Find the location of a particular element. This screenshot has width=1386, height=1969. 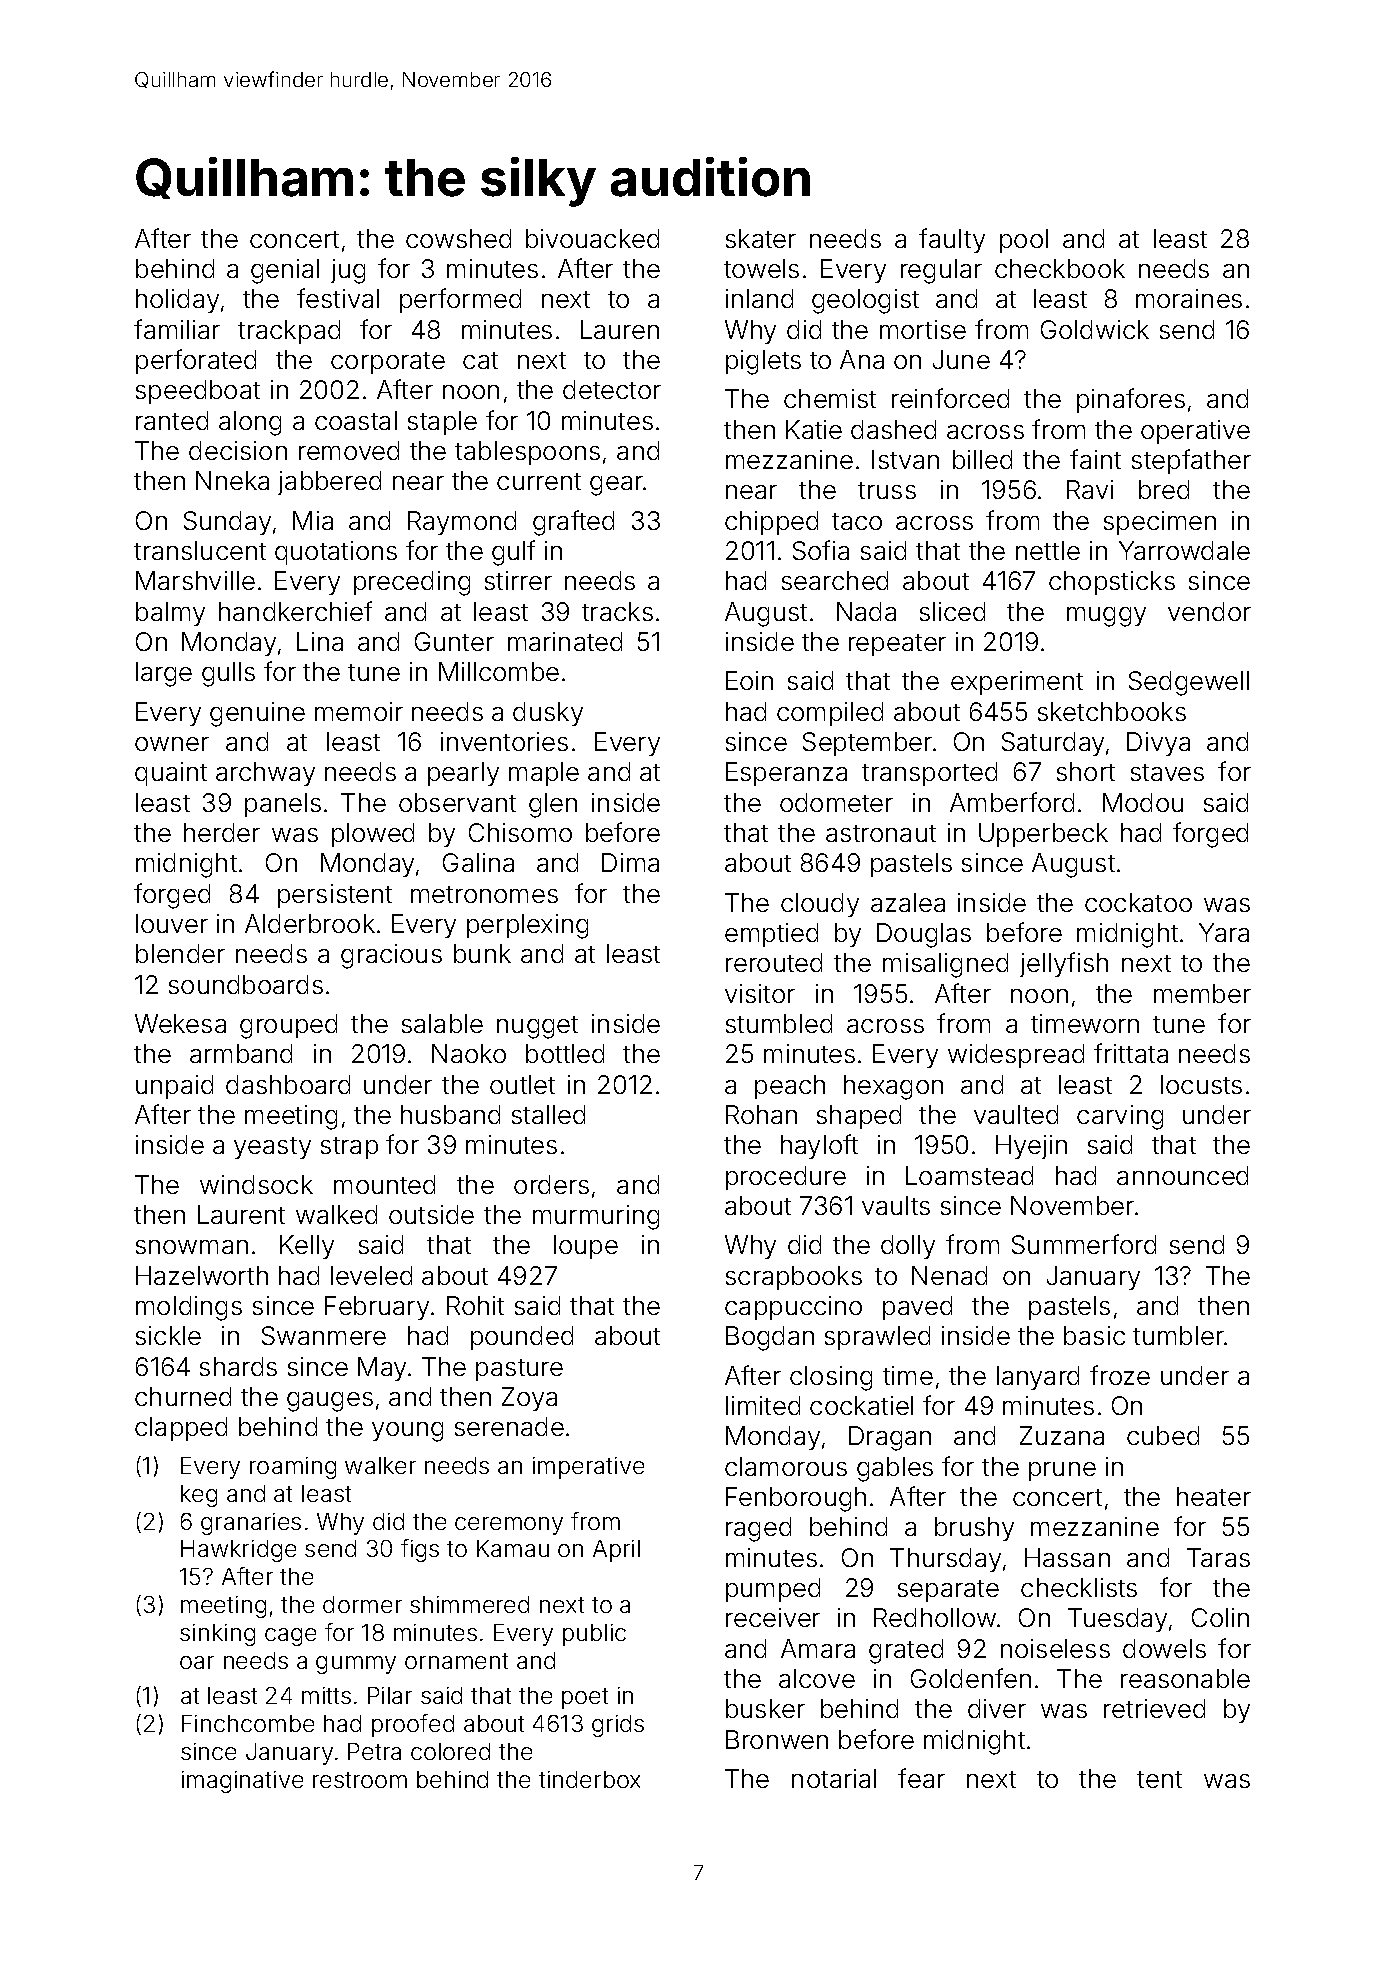

chemist is located at coordinates (830, 398).
